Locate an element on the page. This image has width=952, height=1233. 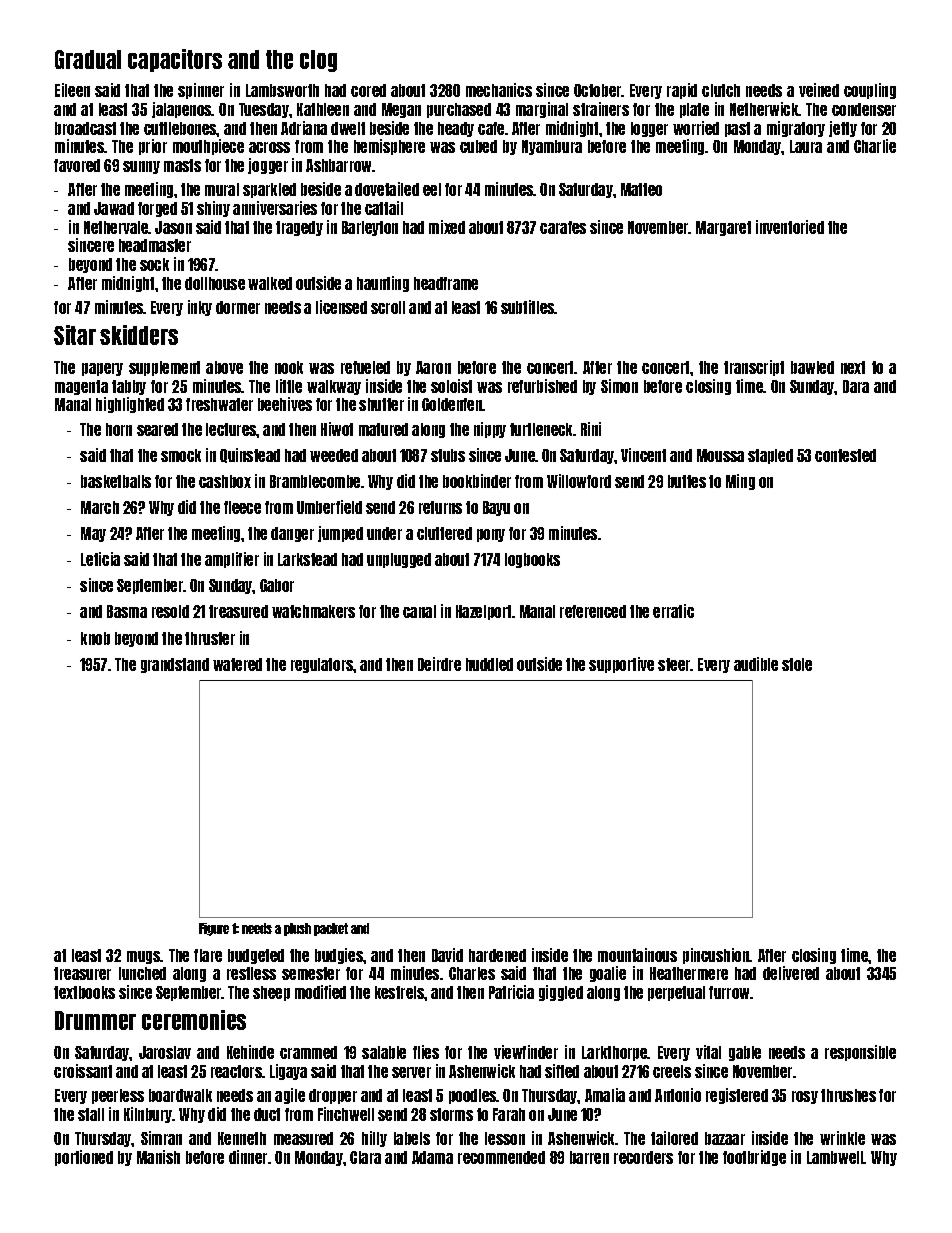
grandstand is located at coordinates (175, 665).
